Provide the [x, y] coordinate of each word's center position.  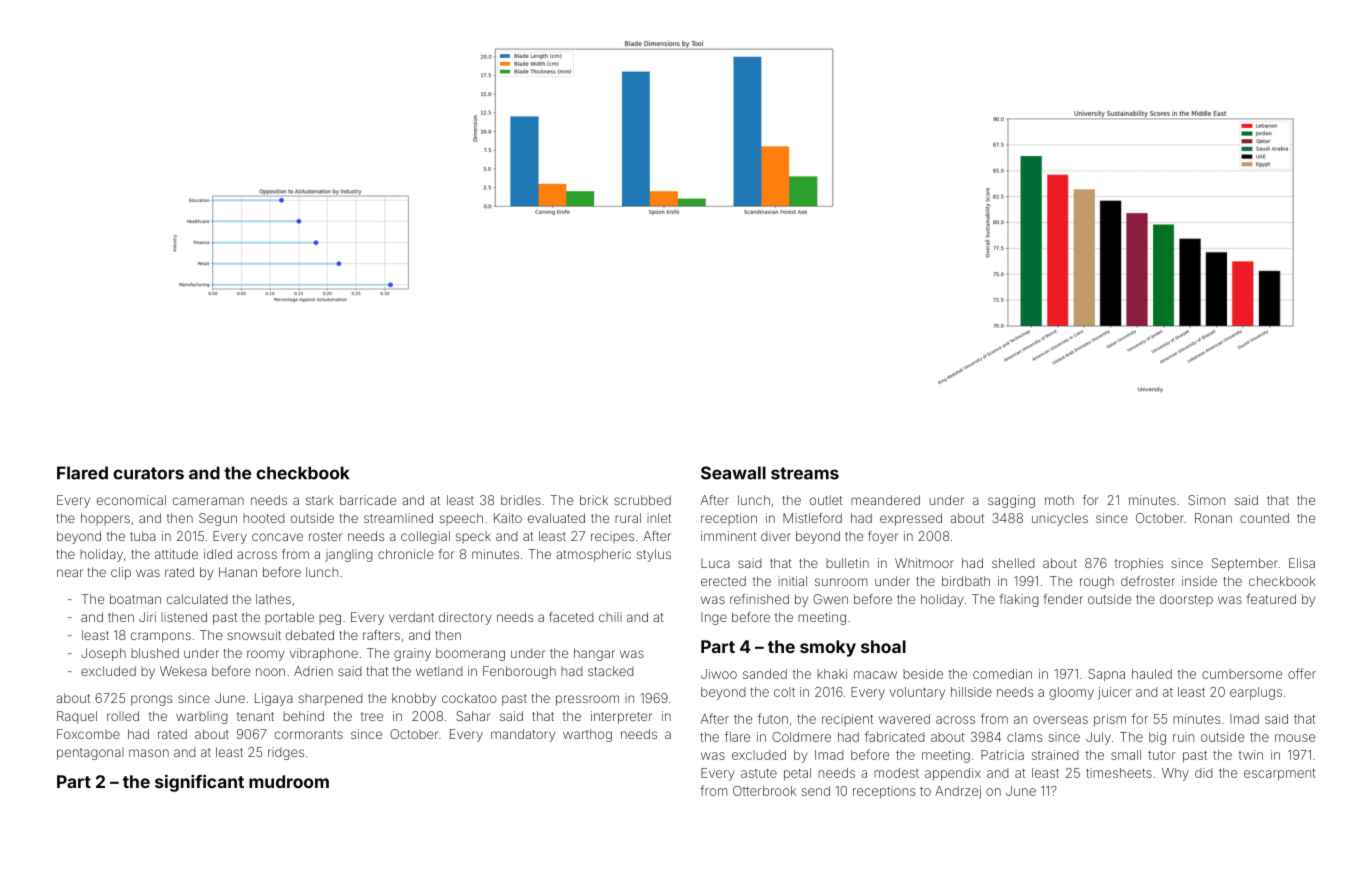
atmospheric [593, 555]
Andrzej [958, 792]
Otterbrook [764, 791]
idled [218, 554]
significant [199, 783]
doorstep [1186, 600]
